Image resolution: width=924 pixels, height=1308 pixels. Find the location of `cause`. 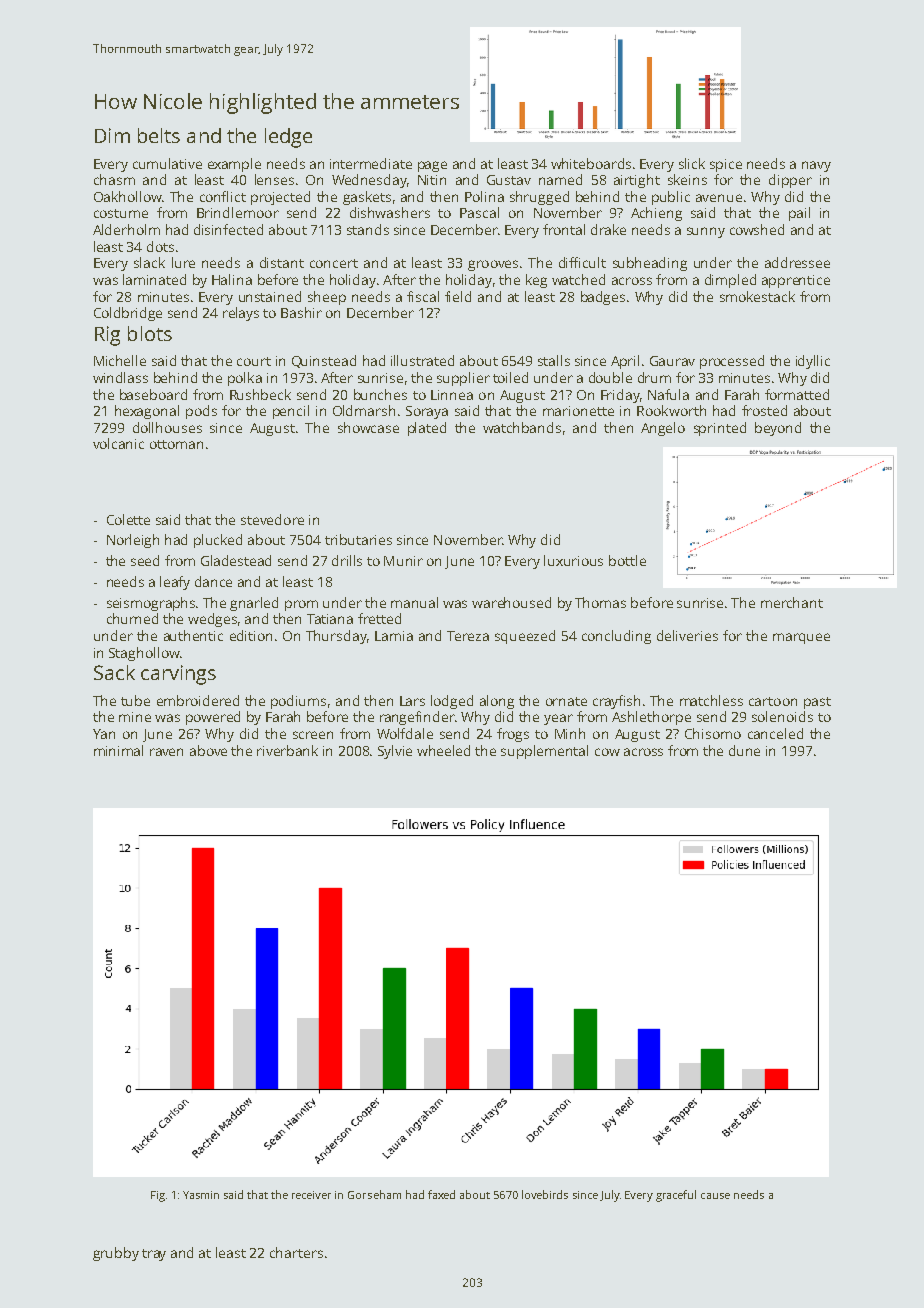

cause is located at coordinates (715, 1196).
